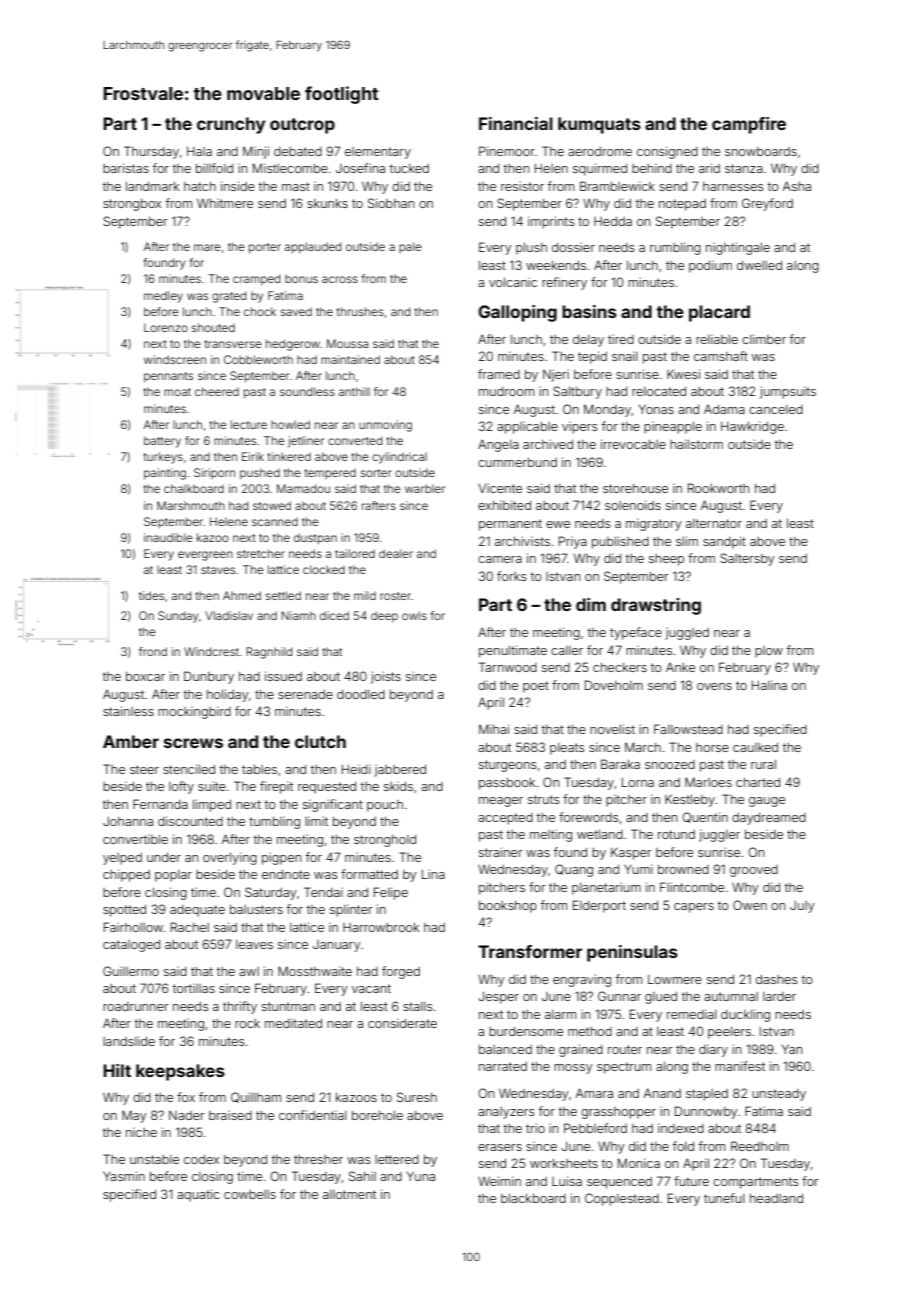  Describe the element at coordinates (747, 559) in the screenshot. I see `Saltersby` at that location.
